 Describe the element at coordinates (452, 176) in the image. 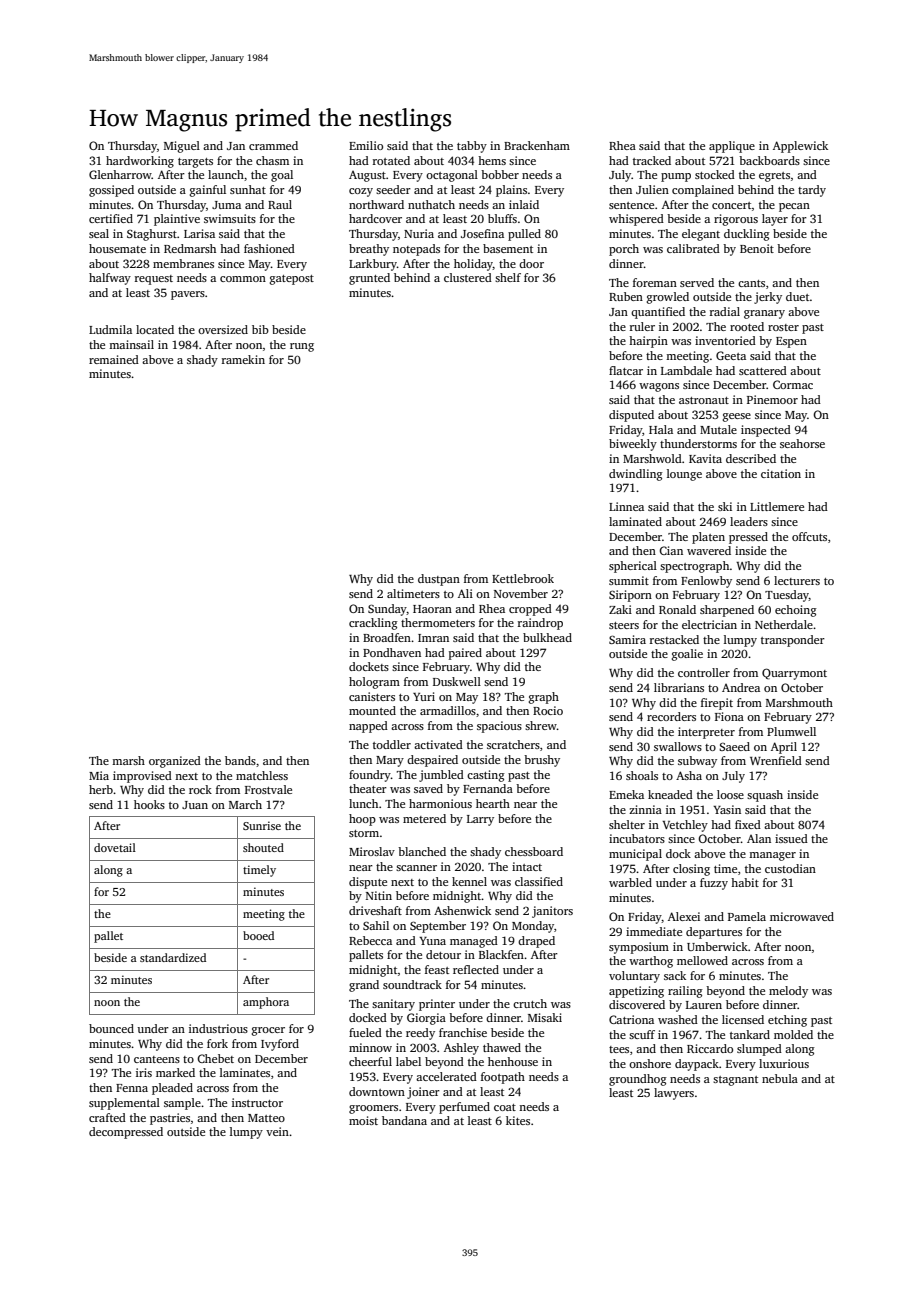

I see `octagonal` at that location.
